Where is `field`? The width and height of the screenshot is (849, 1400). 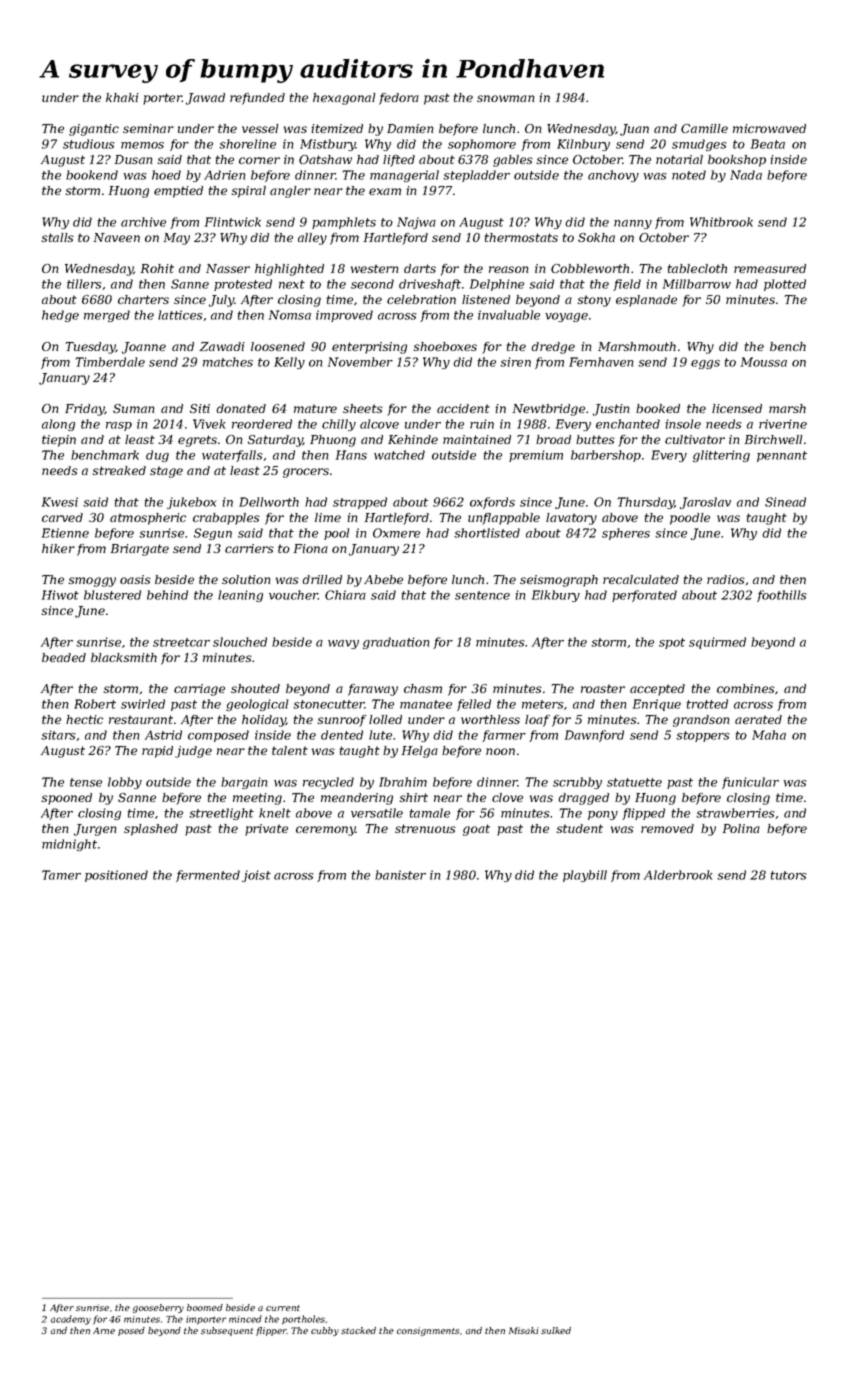 field is located at coordinates (627, 285).
